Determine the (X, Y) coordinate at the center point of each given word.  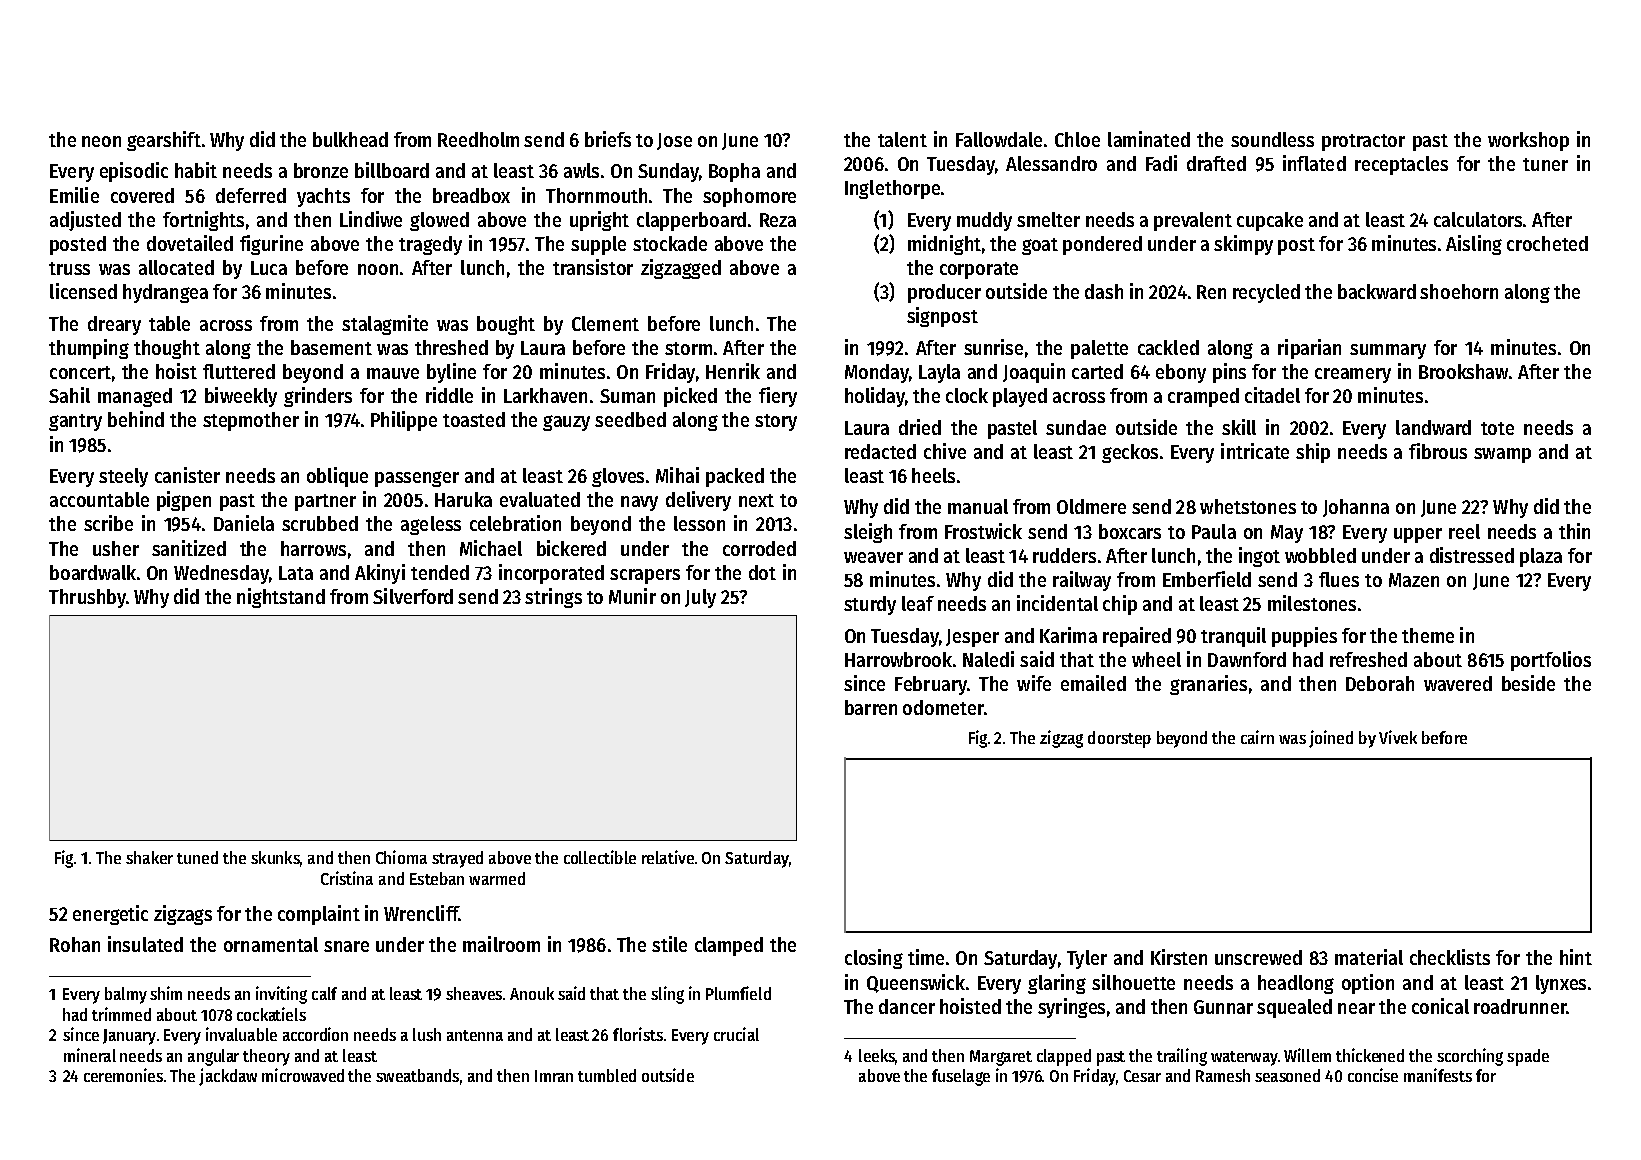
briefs (608, 139)
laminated (1149, 139)
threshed (451, 347)
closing (874, 959)
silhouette (1133, 982)
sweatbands (417, 1075)
